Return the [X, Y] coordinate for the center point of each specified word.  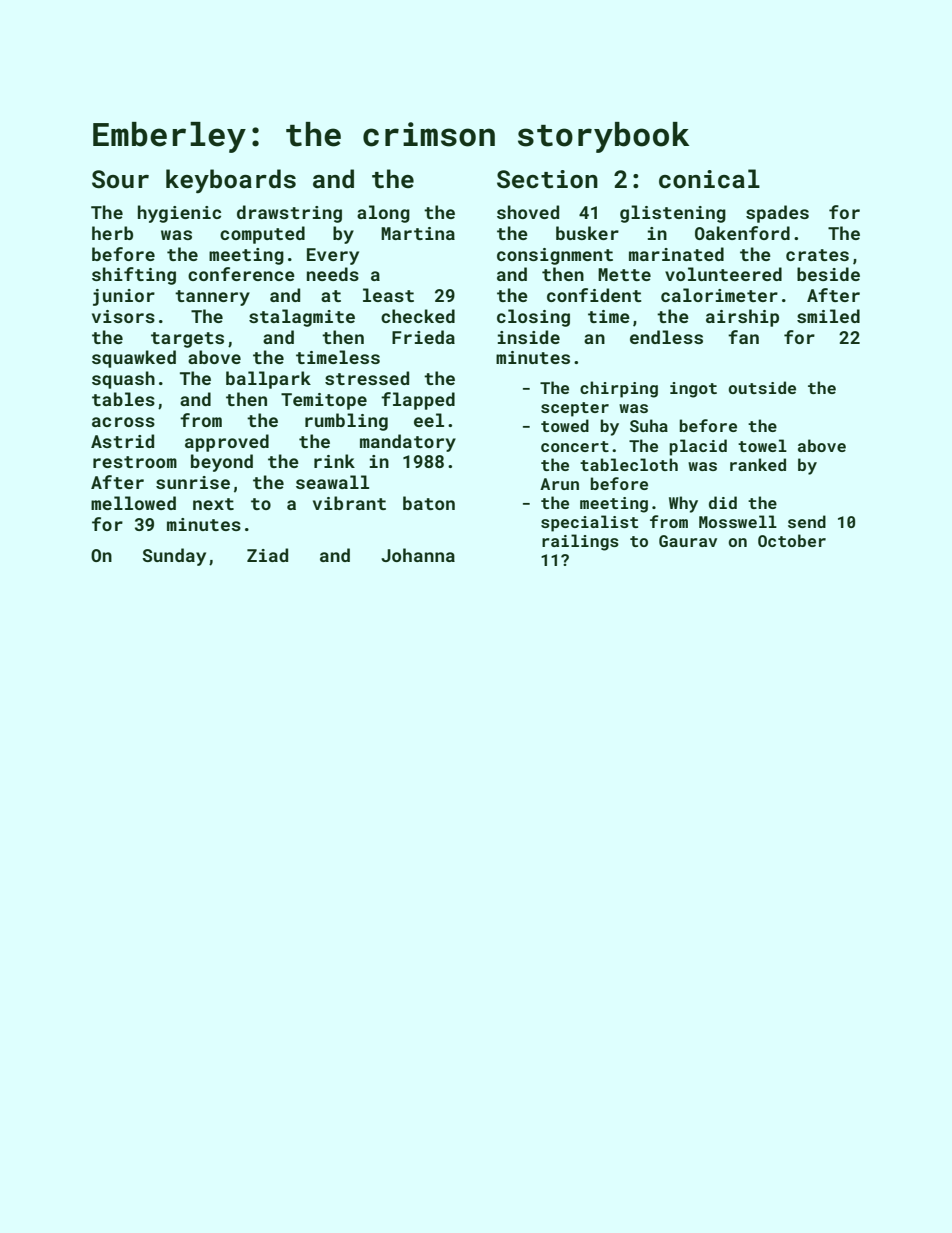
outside [762, 387]
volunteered [723, 274]
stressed [367, 378]
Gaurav [688, 541]
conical [709, 178]
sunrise [193, 482]
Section [547, 179]
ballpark [268, 380]
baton [429, 503]
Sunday [174, 557]
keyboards [231, 181]
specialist [589, 523]
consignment [555, 256]
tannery [212, 298]
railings [580, 542]
